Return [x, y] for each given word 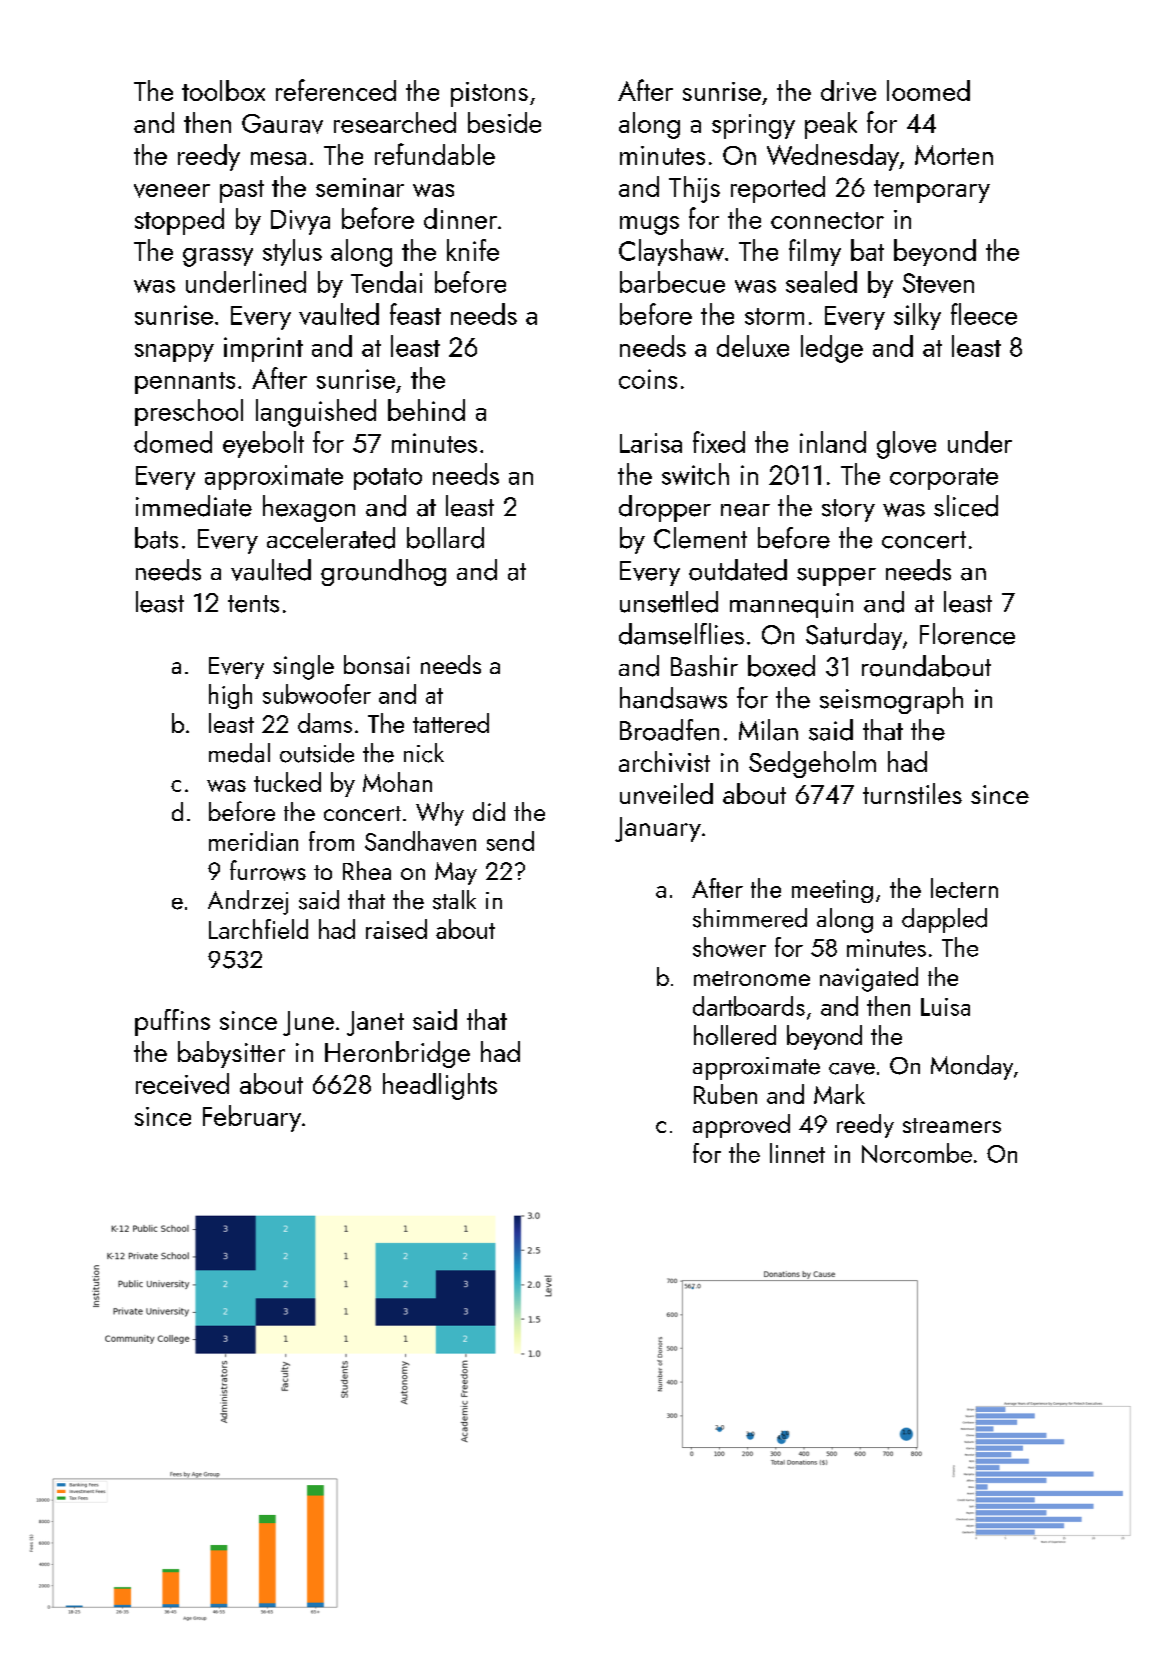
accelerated [331, 538]
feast [415, 314]
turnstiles [912, 793]
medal [239, 753]
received [182, 1083]
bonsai [377, 664]
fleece [984, 314]
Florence [967, 634]
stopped [179, 221]
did [489, 811]
